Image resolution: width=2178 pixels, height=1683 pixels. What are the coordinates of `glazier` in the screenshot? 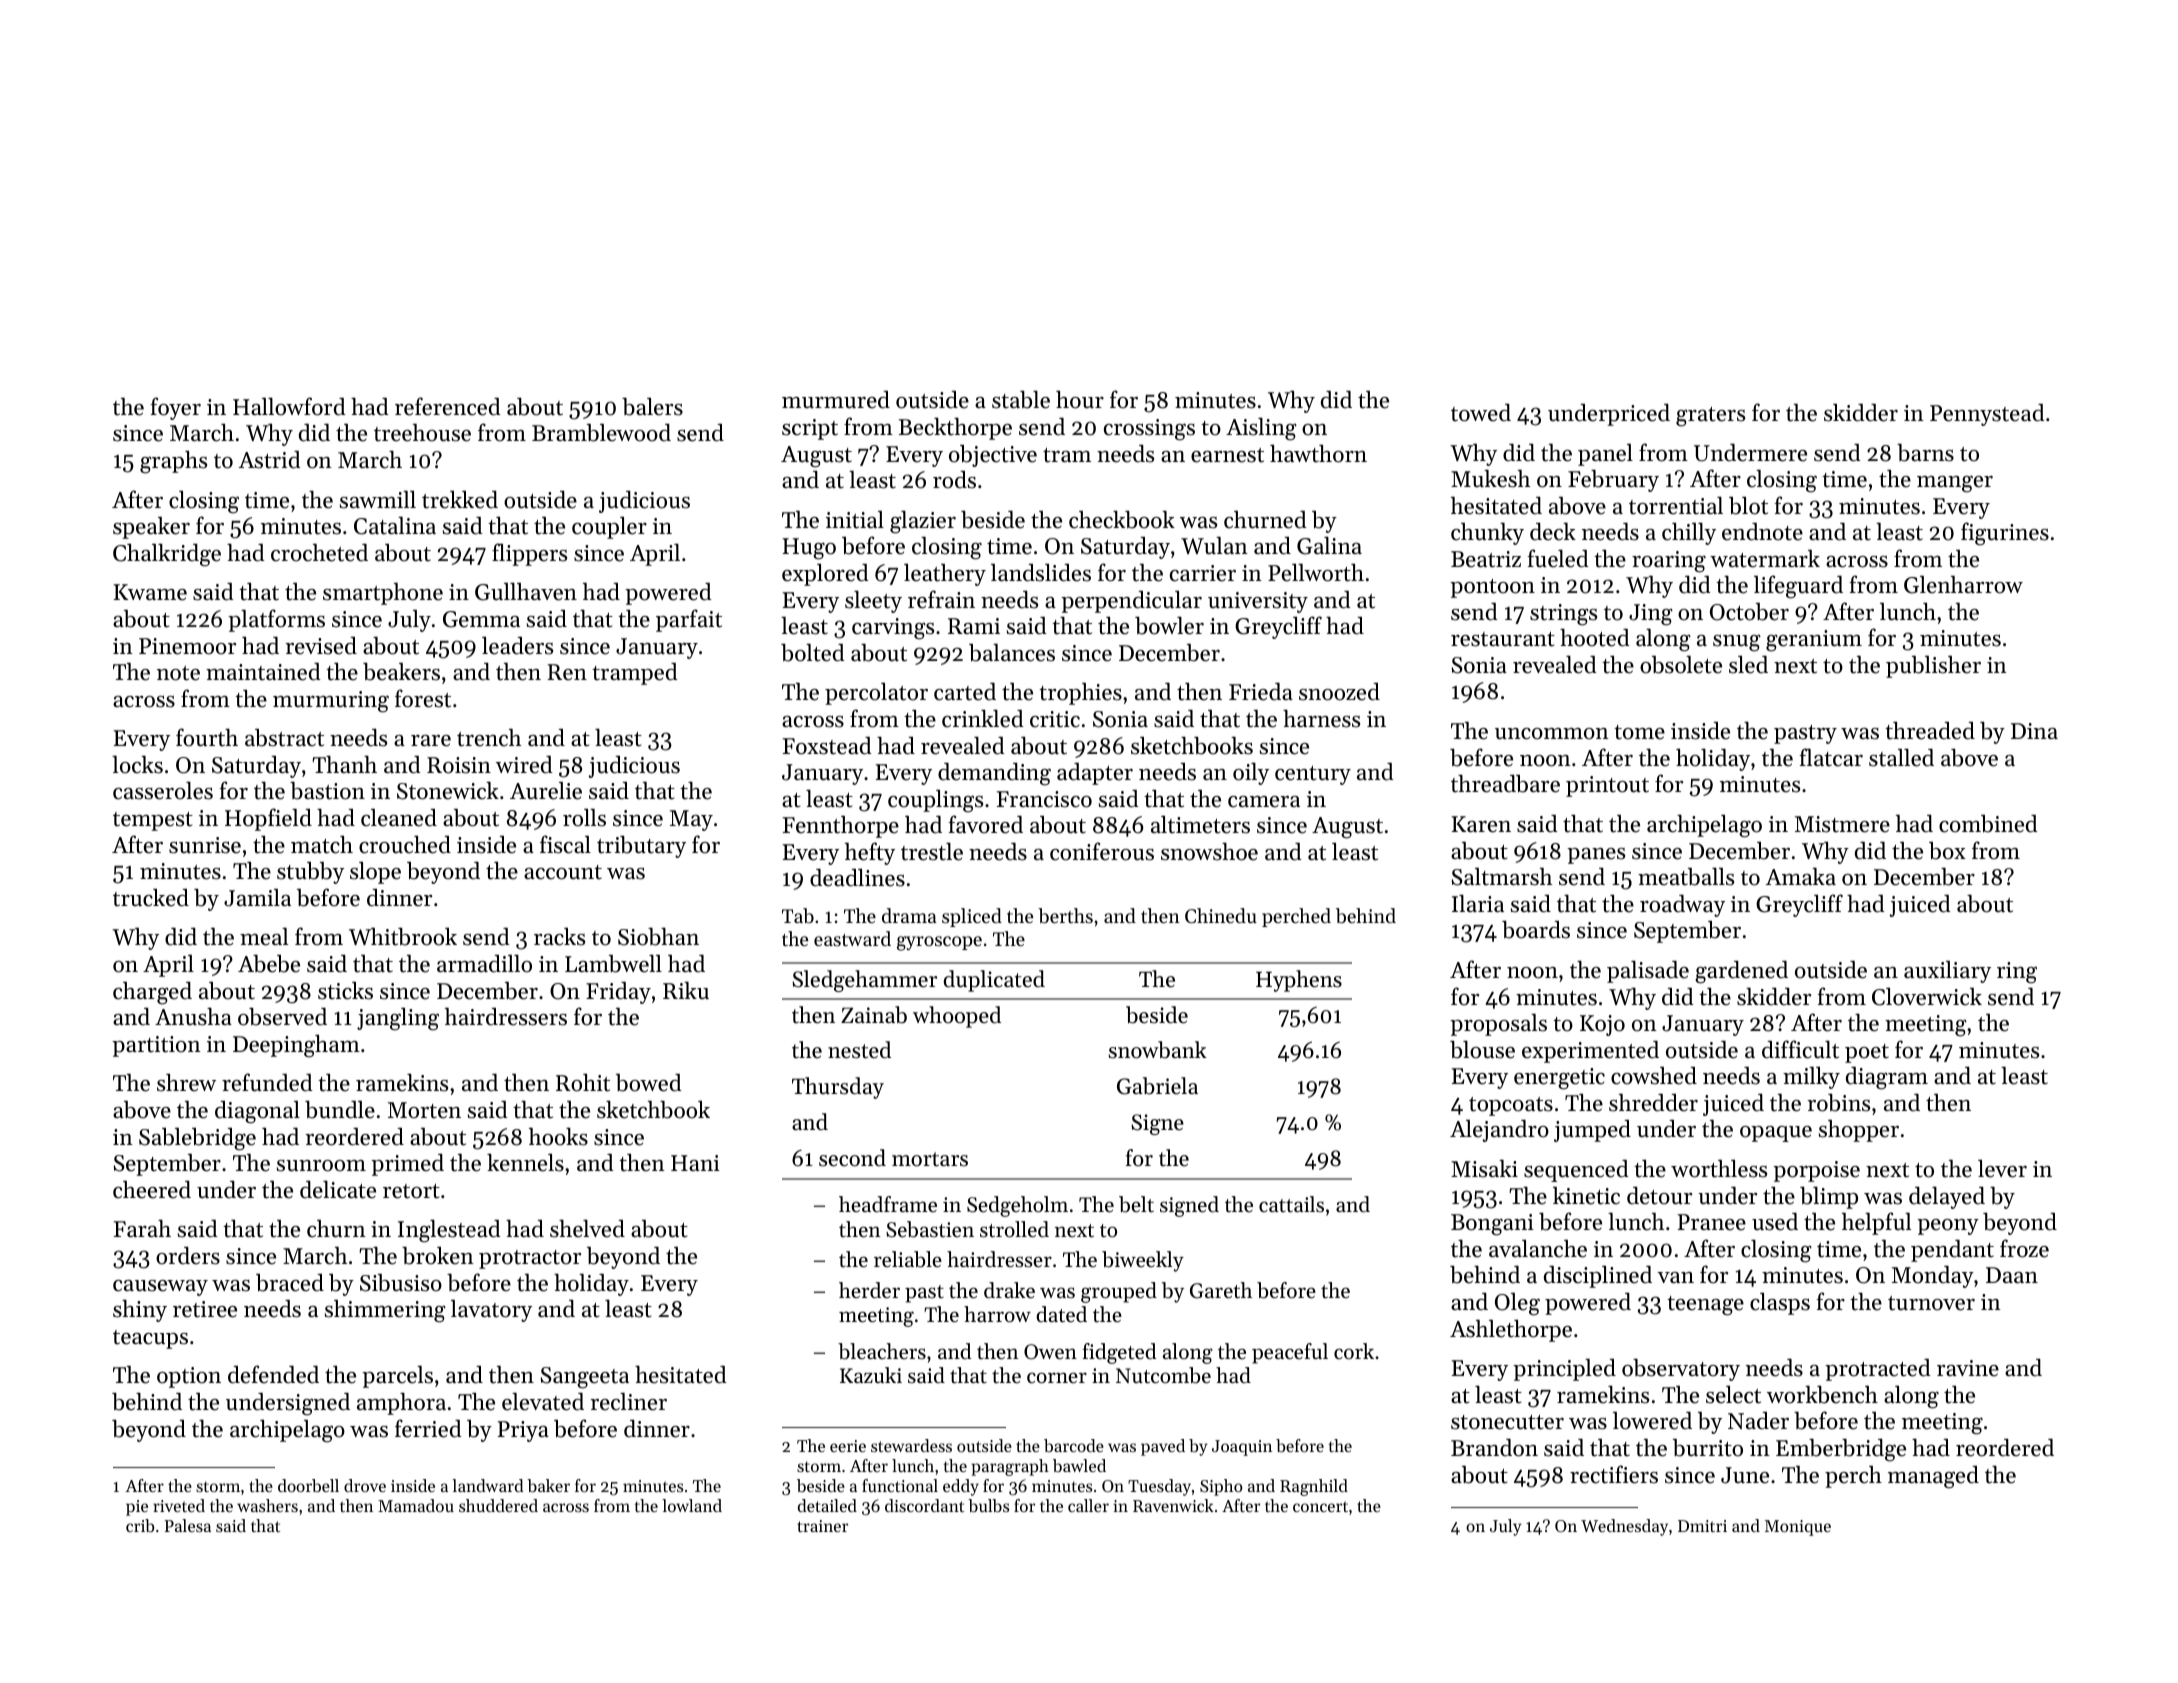 It's located at (923, 522).
